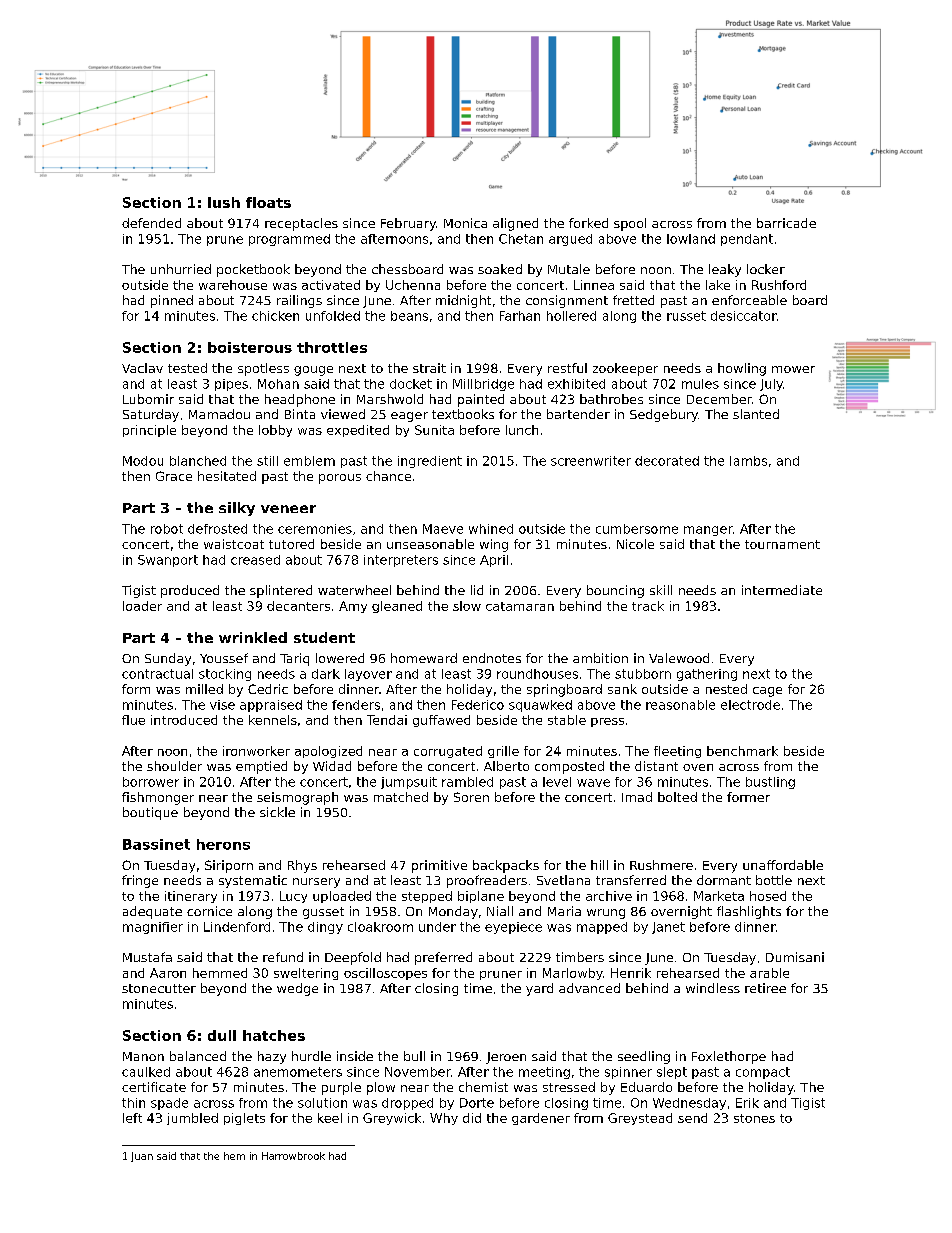 This screenshot has height=1233, width=952. I want to click on Modou, so click(143, 461).
